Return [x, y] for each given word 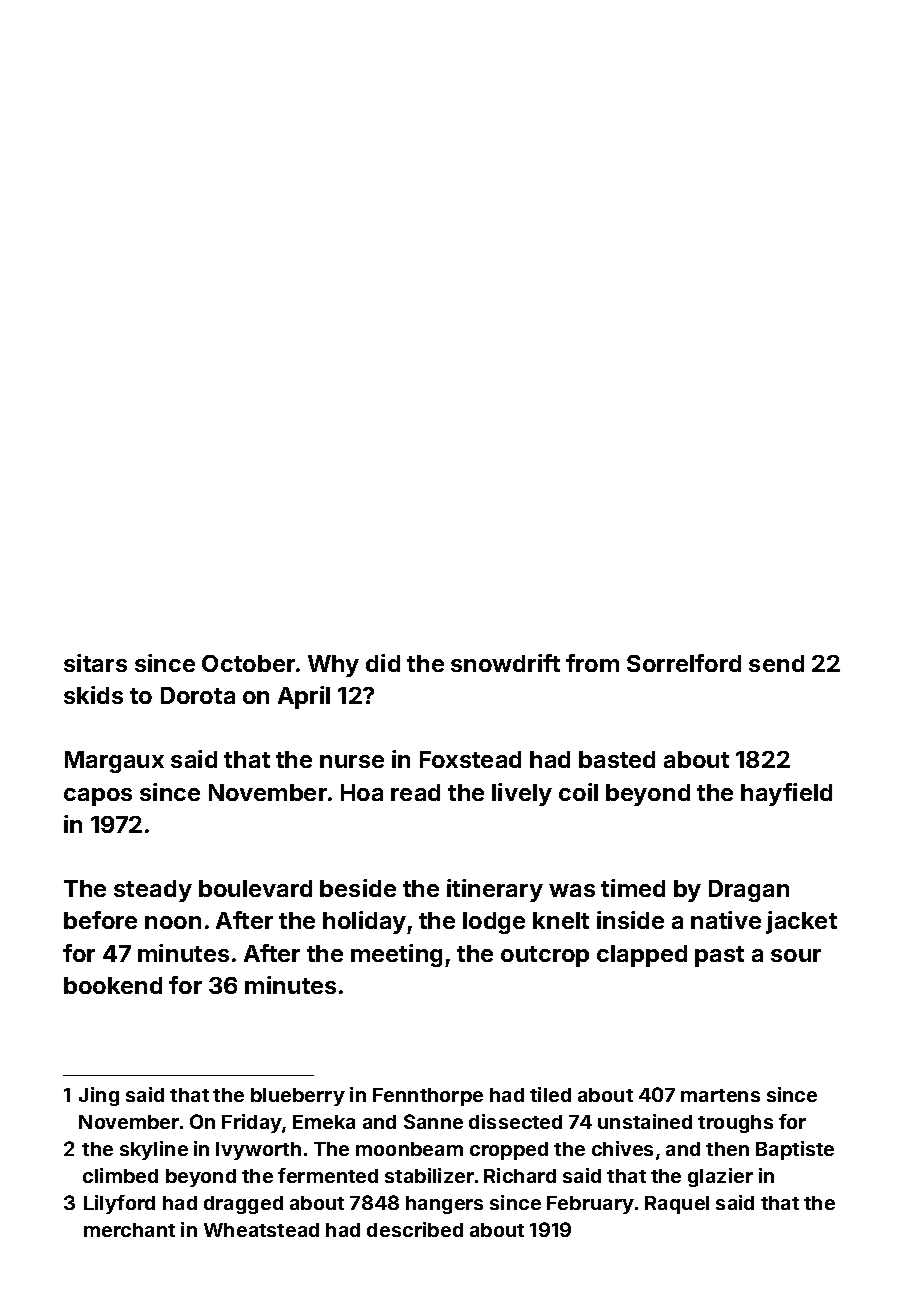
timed [633, 888]
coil [578, 792]
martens [720, 1095]
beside [358, 888]
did [383, 663]
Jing [99, 1096]
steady [153, 891]
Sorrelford [684, 663]
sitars [95, 663]
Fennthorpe [428, 1097]
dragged [243, 1205]
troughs [735, 1124]
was [572, 890]
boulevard [255, 888]
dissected [515, 1121]
